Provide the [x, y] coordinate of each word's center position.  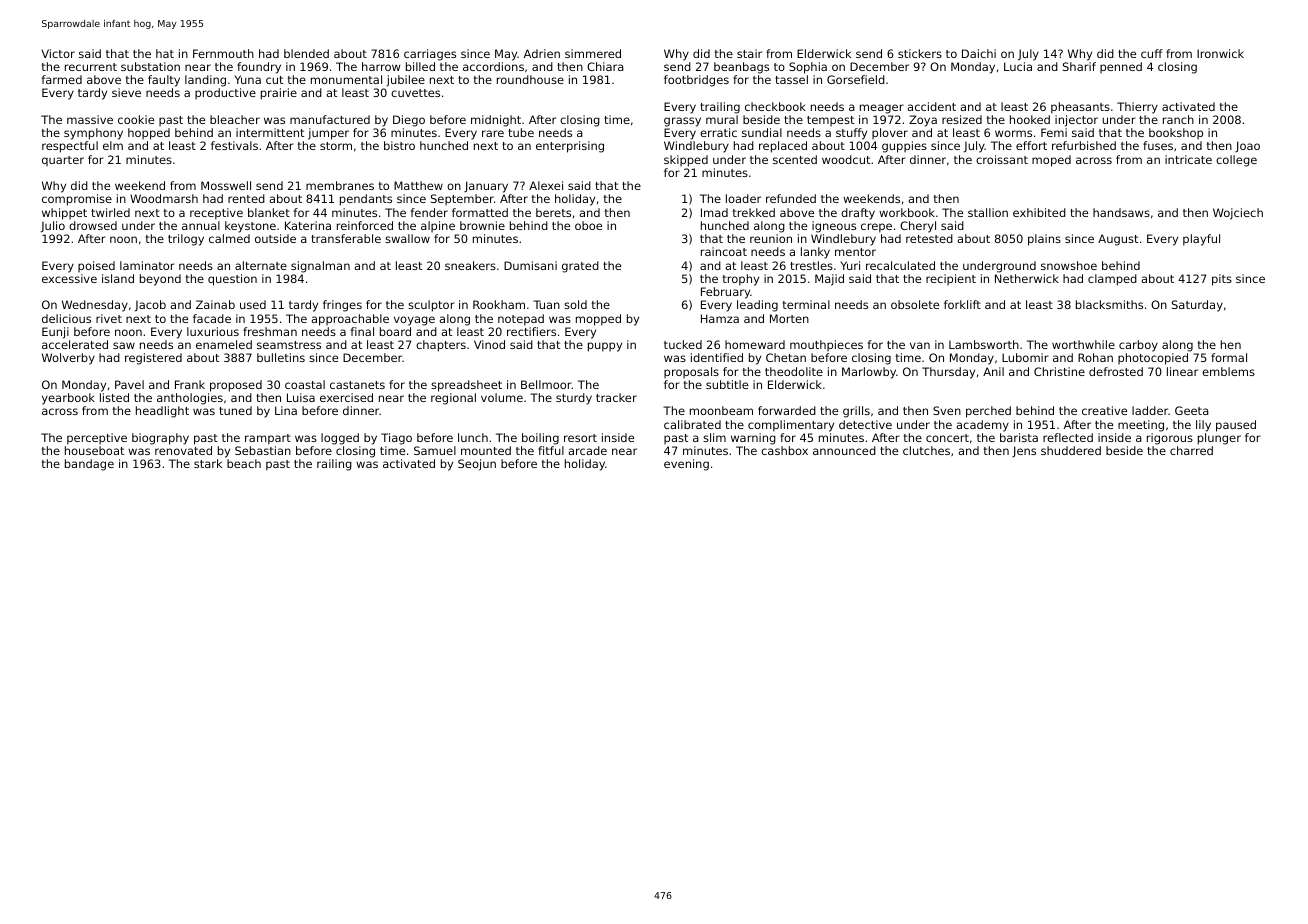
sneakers [470, 265]
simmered [593, 53]
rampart [268, 439]
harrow [381, 66]
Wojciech [1238, 214]
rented [246, 198]
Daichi [979, 53]
